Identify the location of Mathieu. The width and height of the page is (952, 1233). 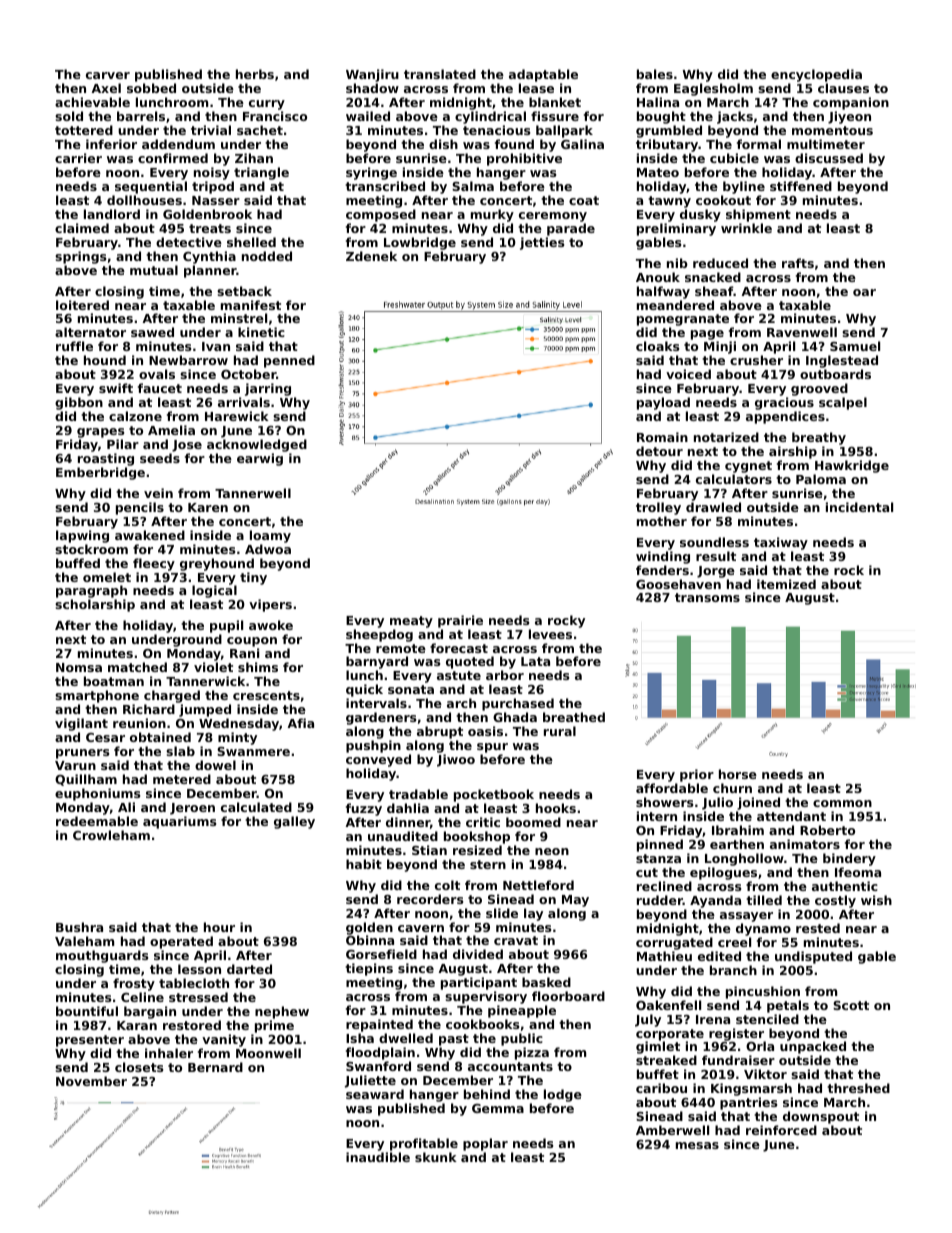
(664, 956).
